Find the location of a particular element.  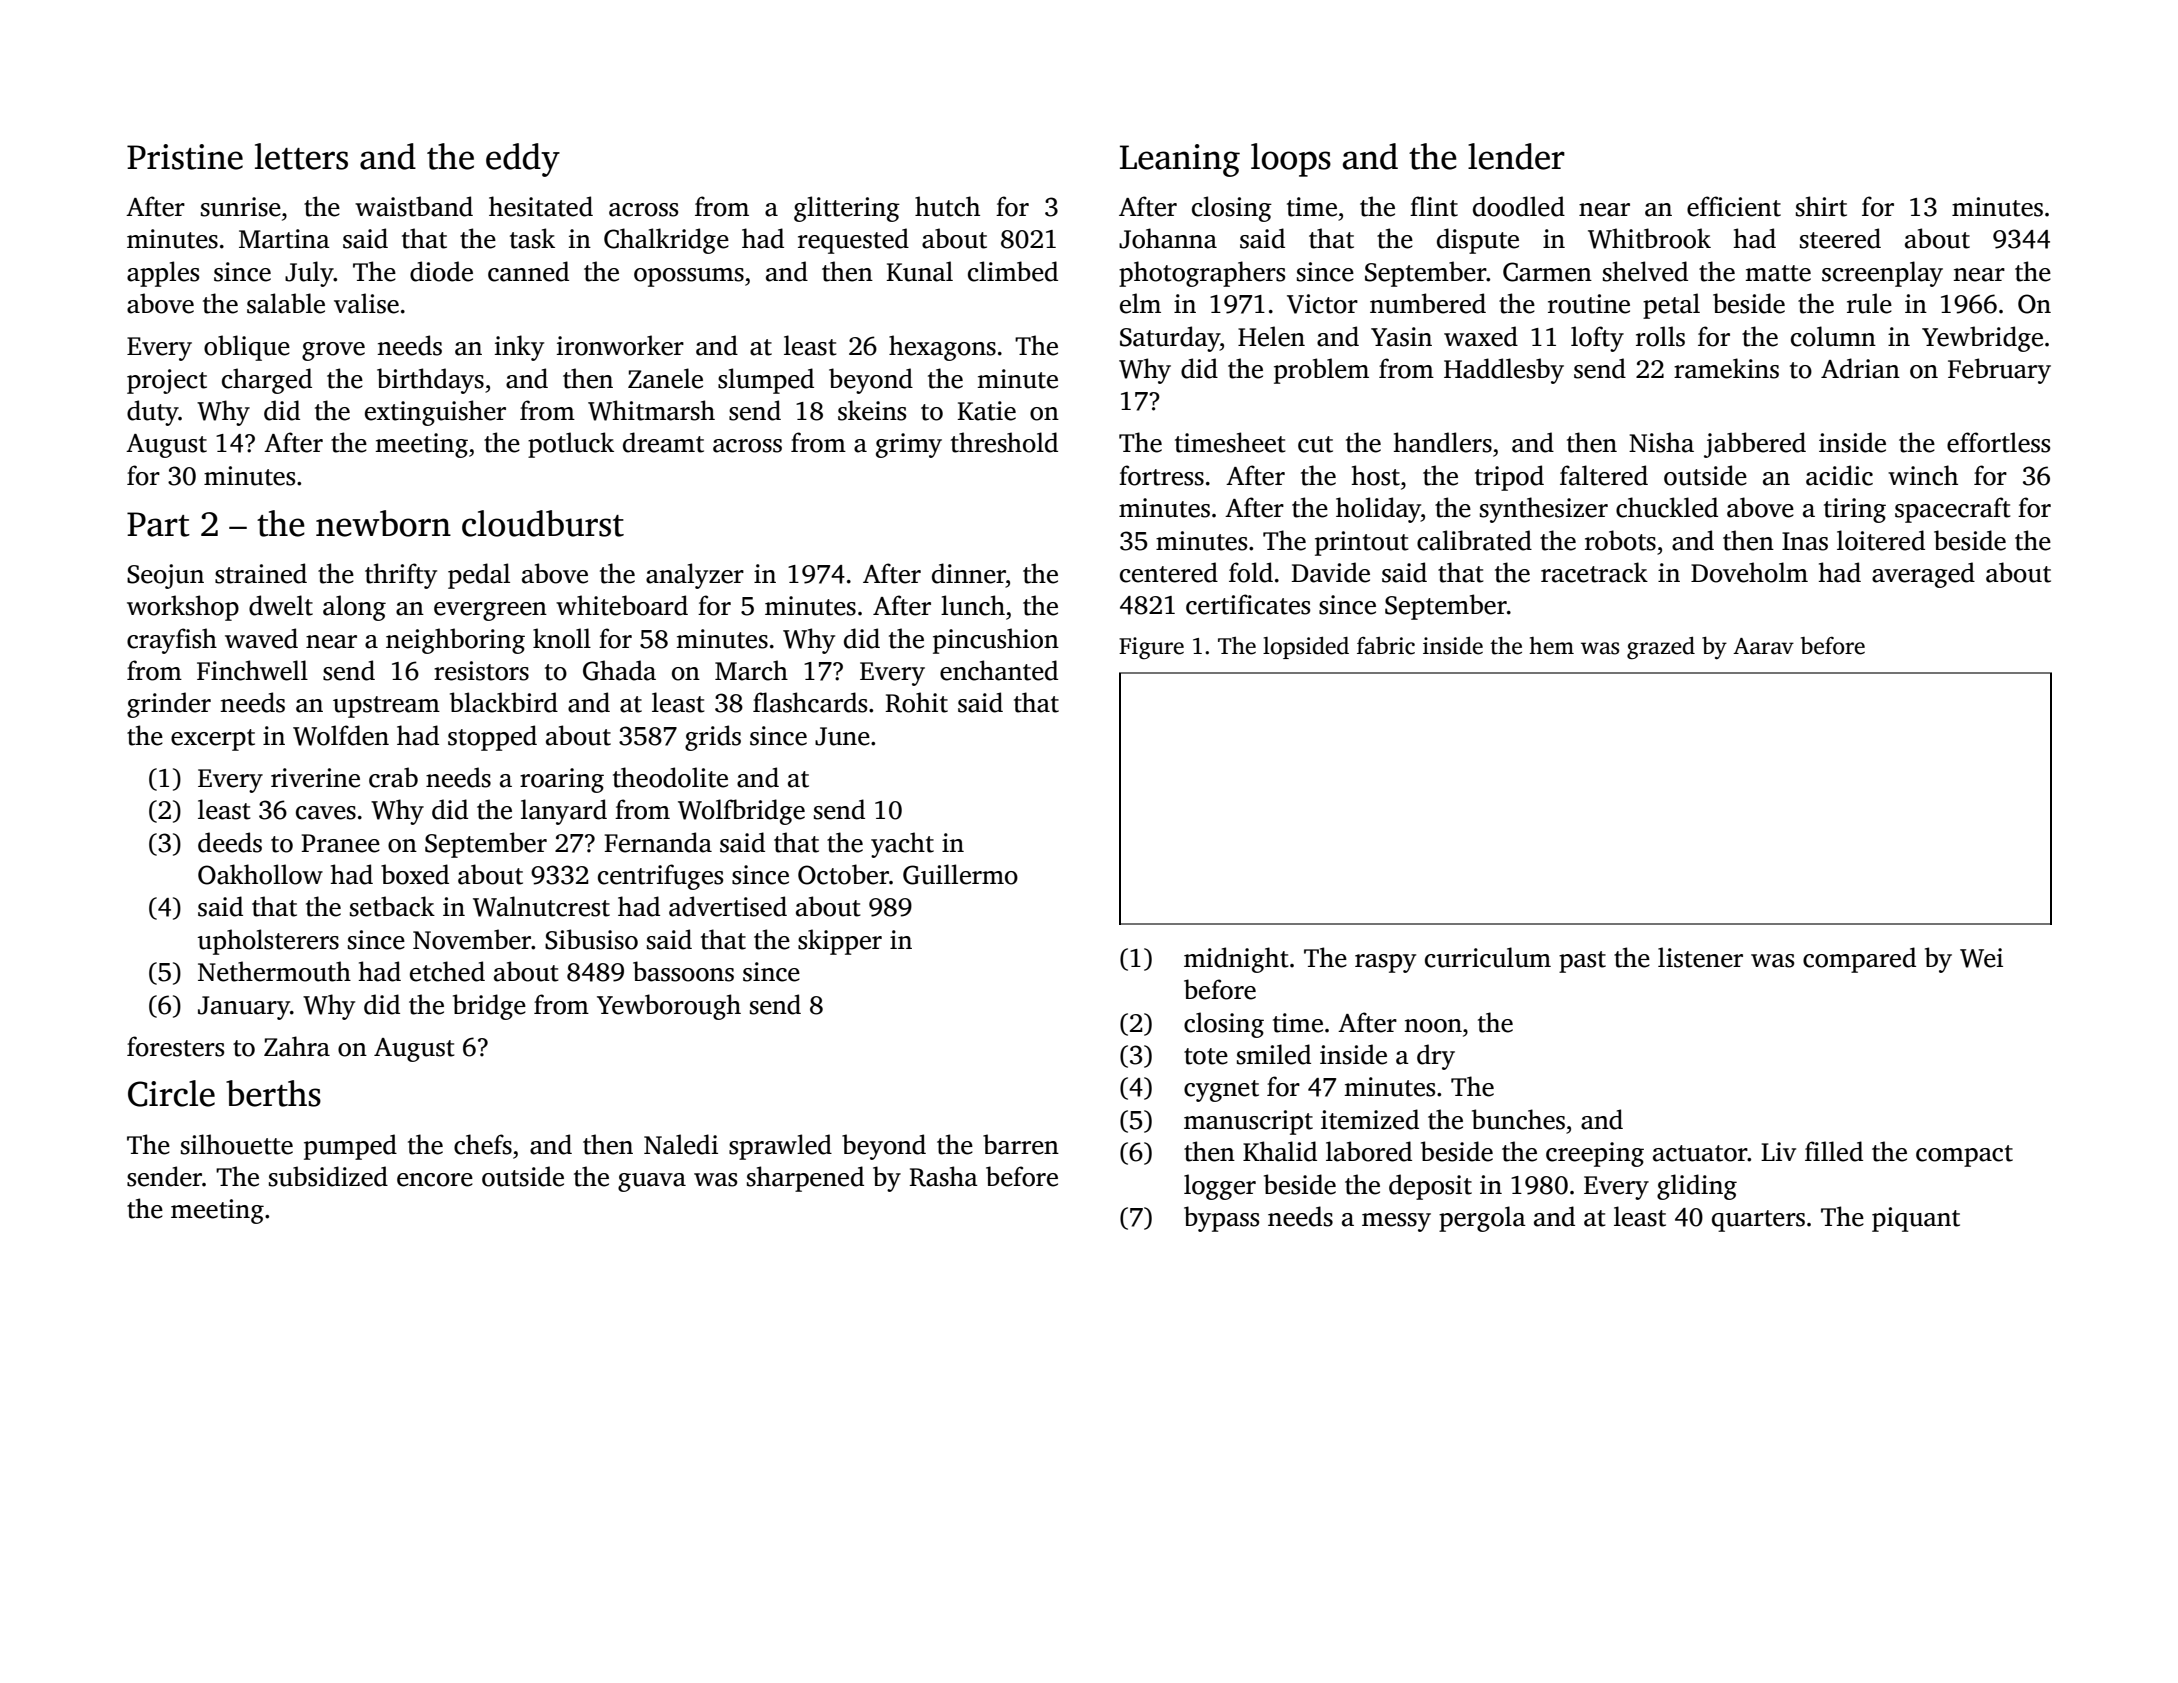

lopsided is located at coordinates (1306, 647).
